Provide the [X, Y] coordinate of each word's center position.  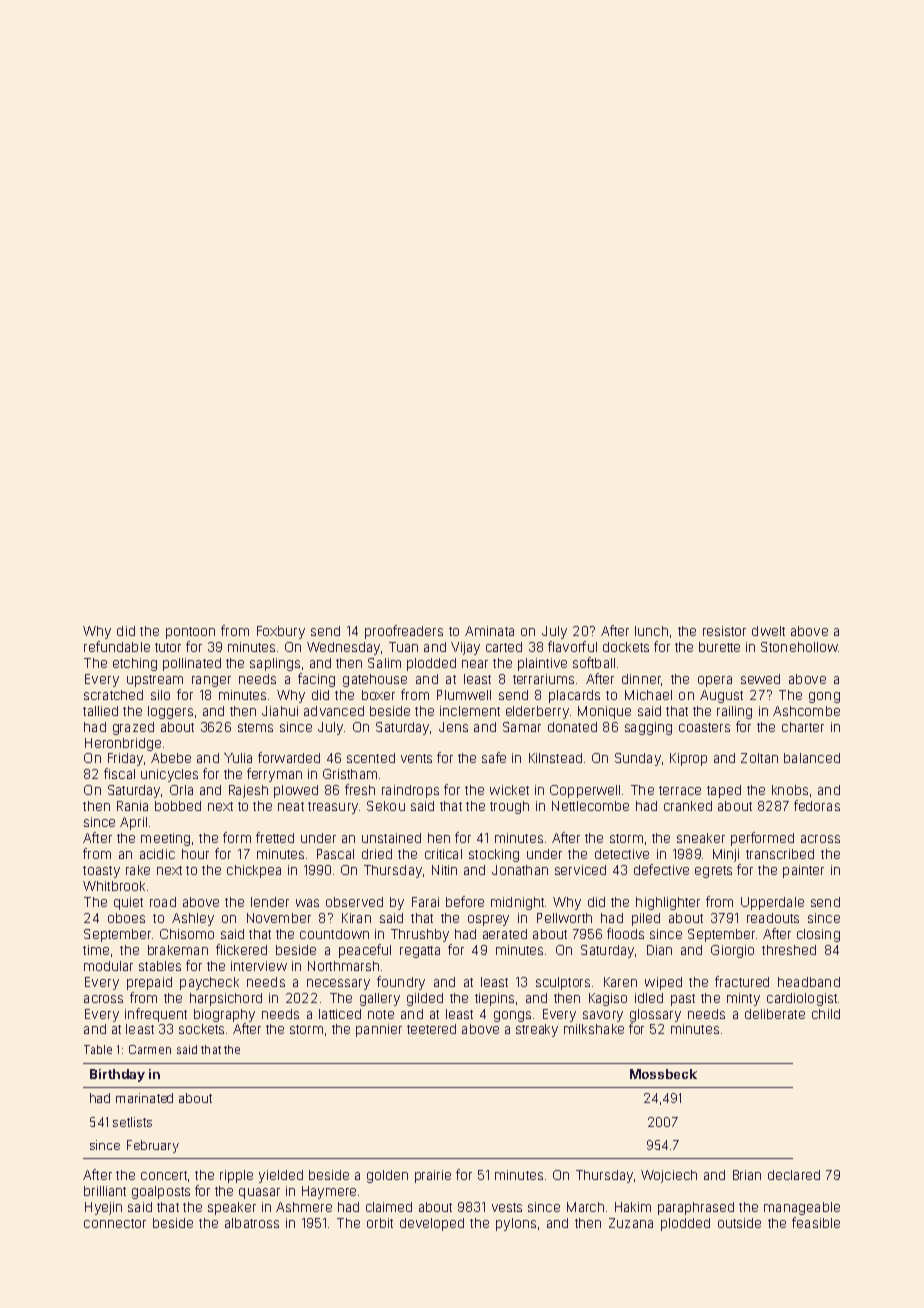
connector [115, 1223]
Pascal [335, 854]
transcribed [780, 854]
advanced [334, 711]
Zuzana [631, 1223]
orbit [380, 1223]
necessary [338, 984]
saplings [275, 664]
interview [259, 966]
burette [719, 647]
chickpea [254, 871]
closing [818, 935]
